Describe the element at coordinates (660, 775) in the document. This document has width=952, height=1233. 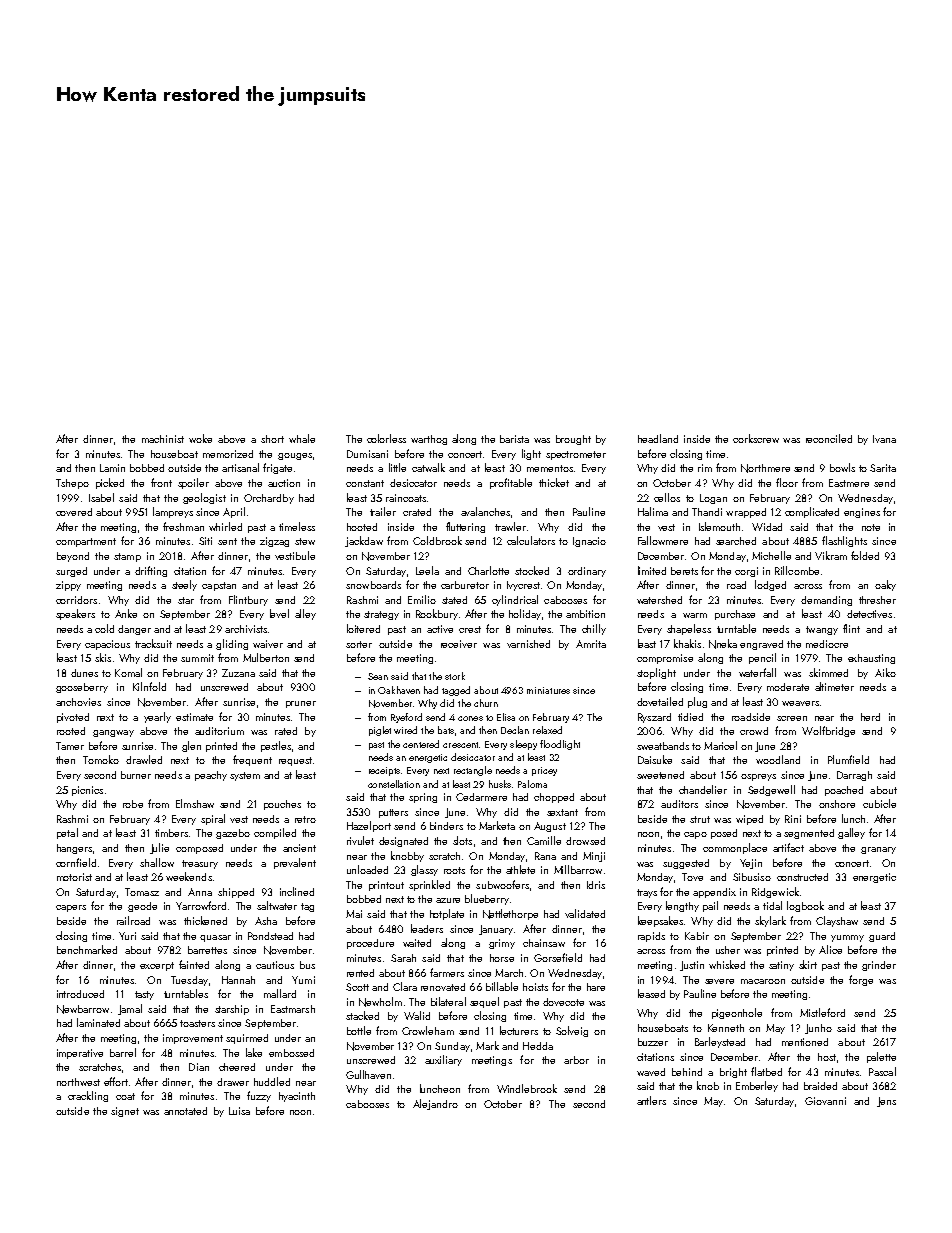
I see `sweetened` at that location.
